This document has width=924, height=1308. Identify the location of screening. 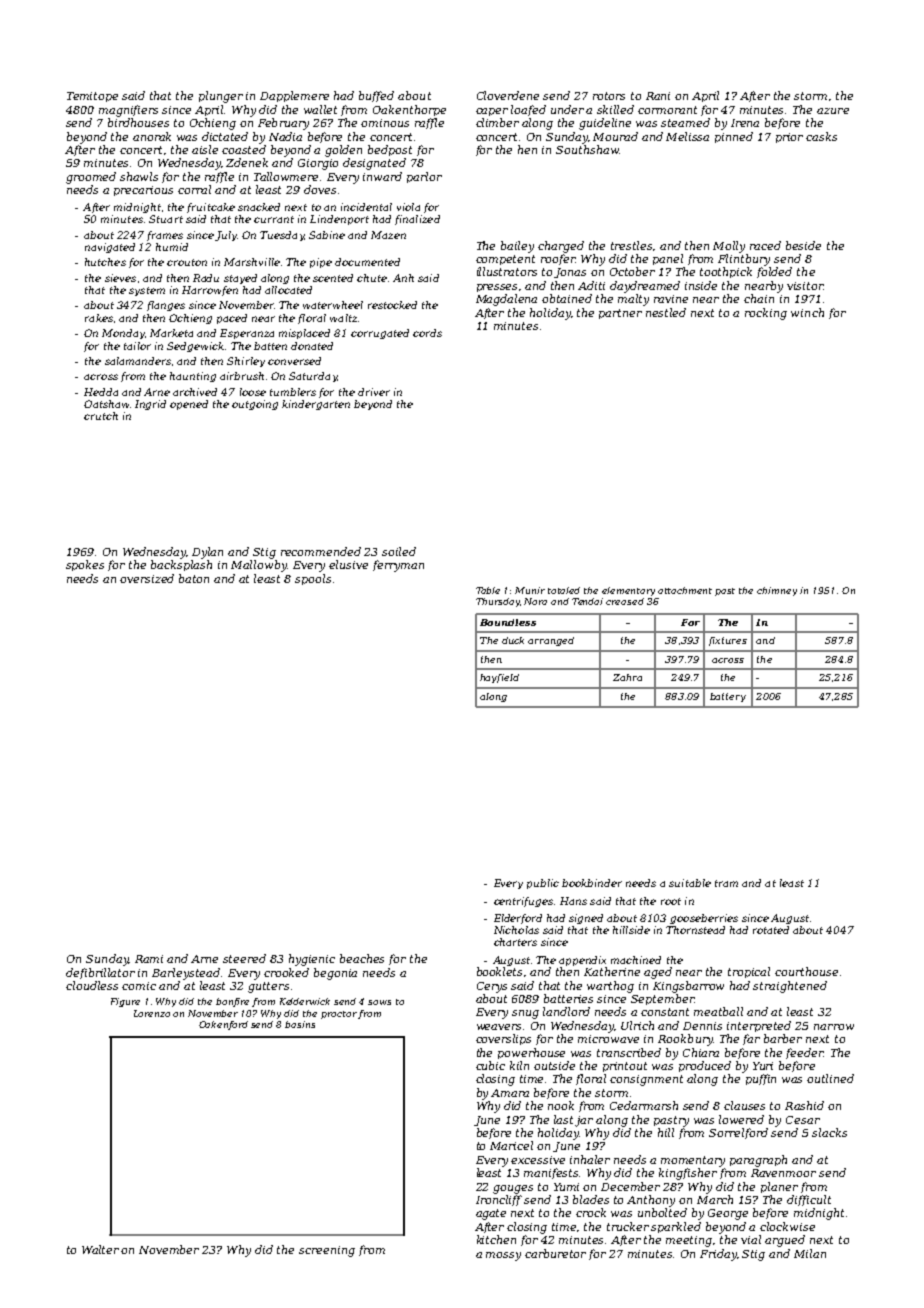
(327, 1251).
